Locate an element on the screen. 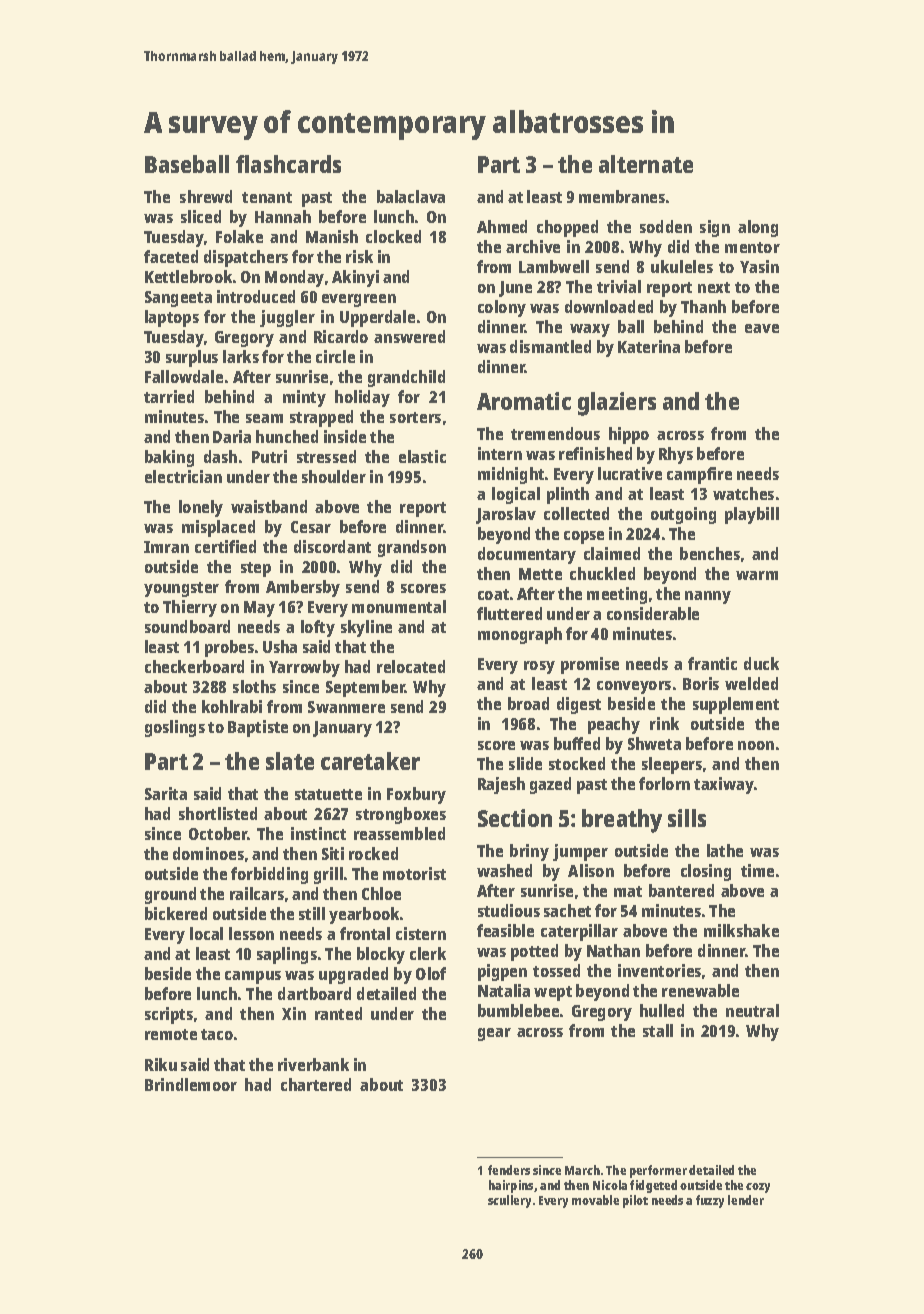 The image size is (924, 1314). skyline is located at coordinates (366, 628).
